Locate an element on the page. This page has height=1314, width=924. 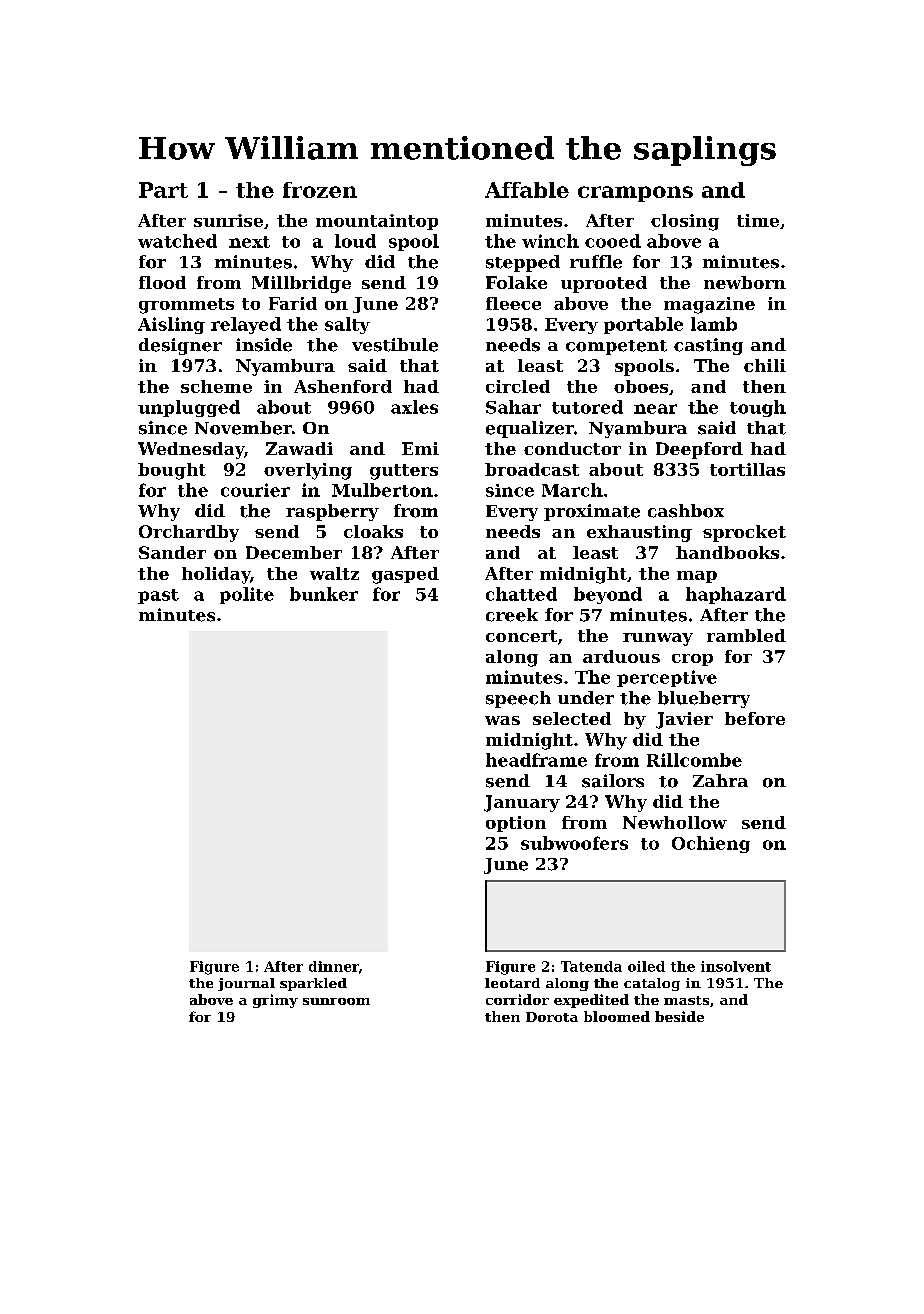
blueberry is located at coordinates (704, 699).
